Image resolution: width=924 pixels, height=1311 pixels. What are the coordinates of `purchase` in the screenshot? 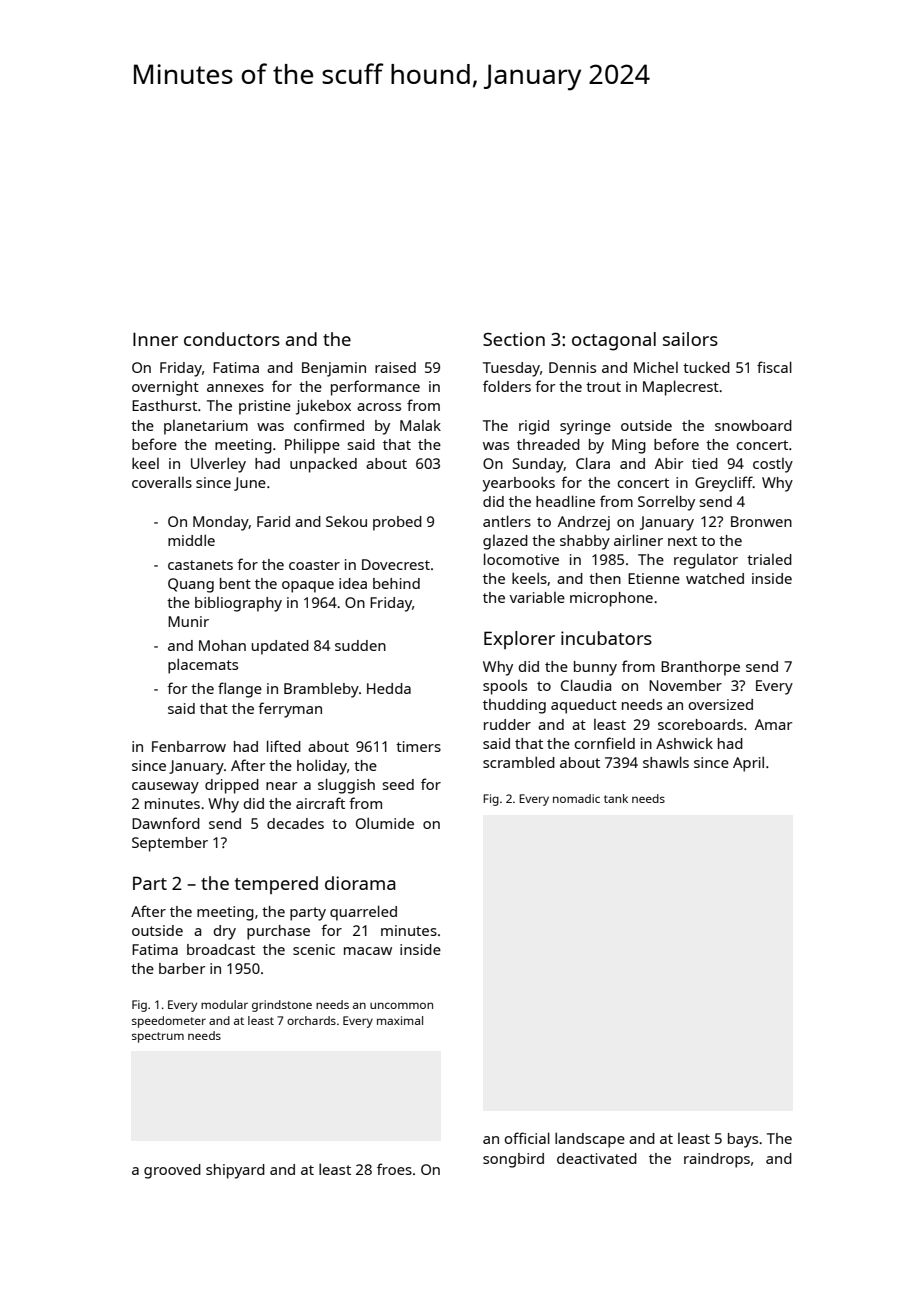 It's located at (278, 932).
